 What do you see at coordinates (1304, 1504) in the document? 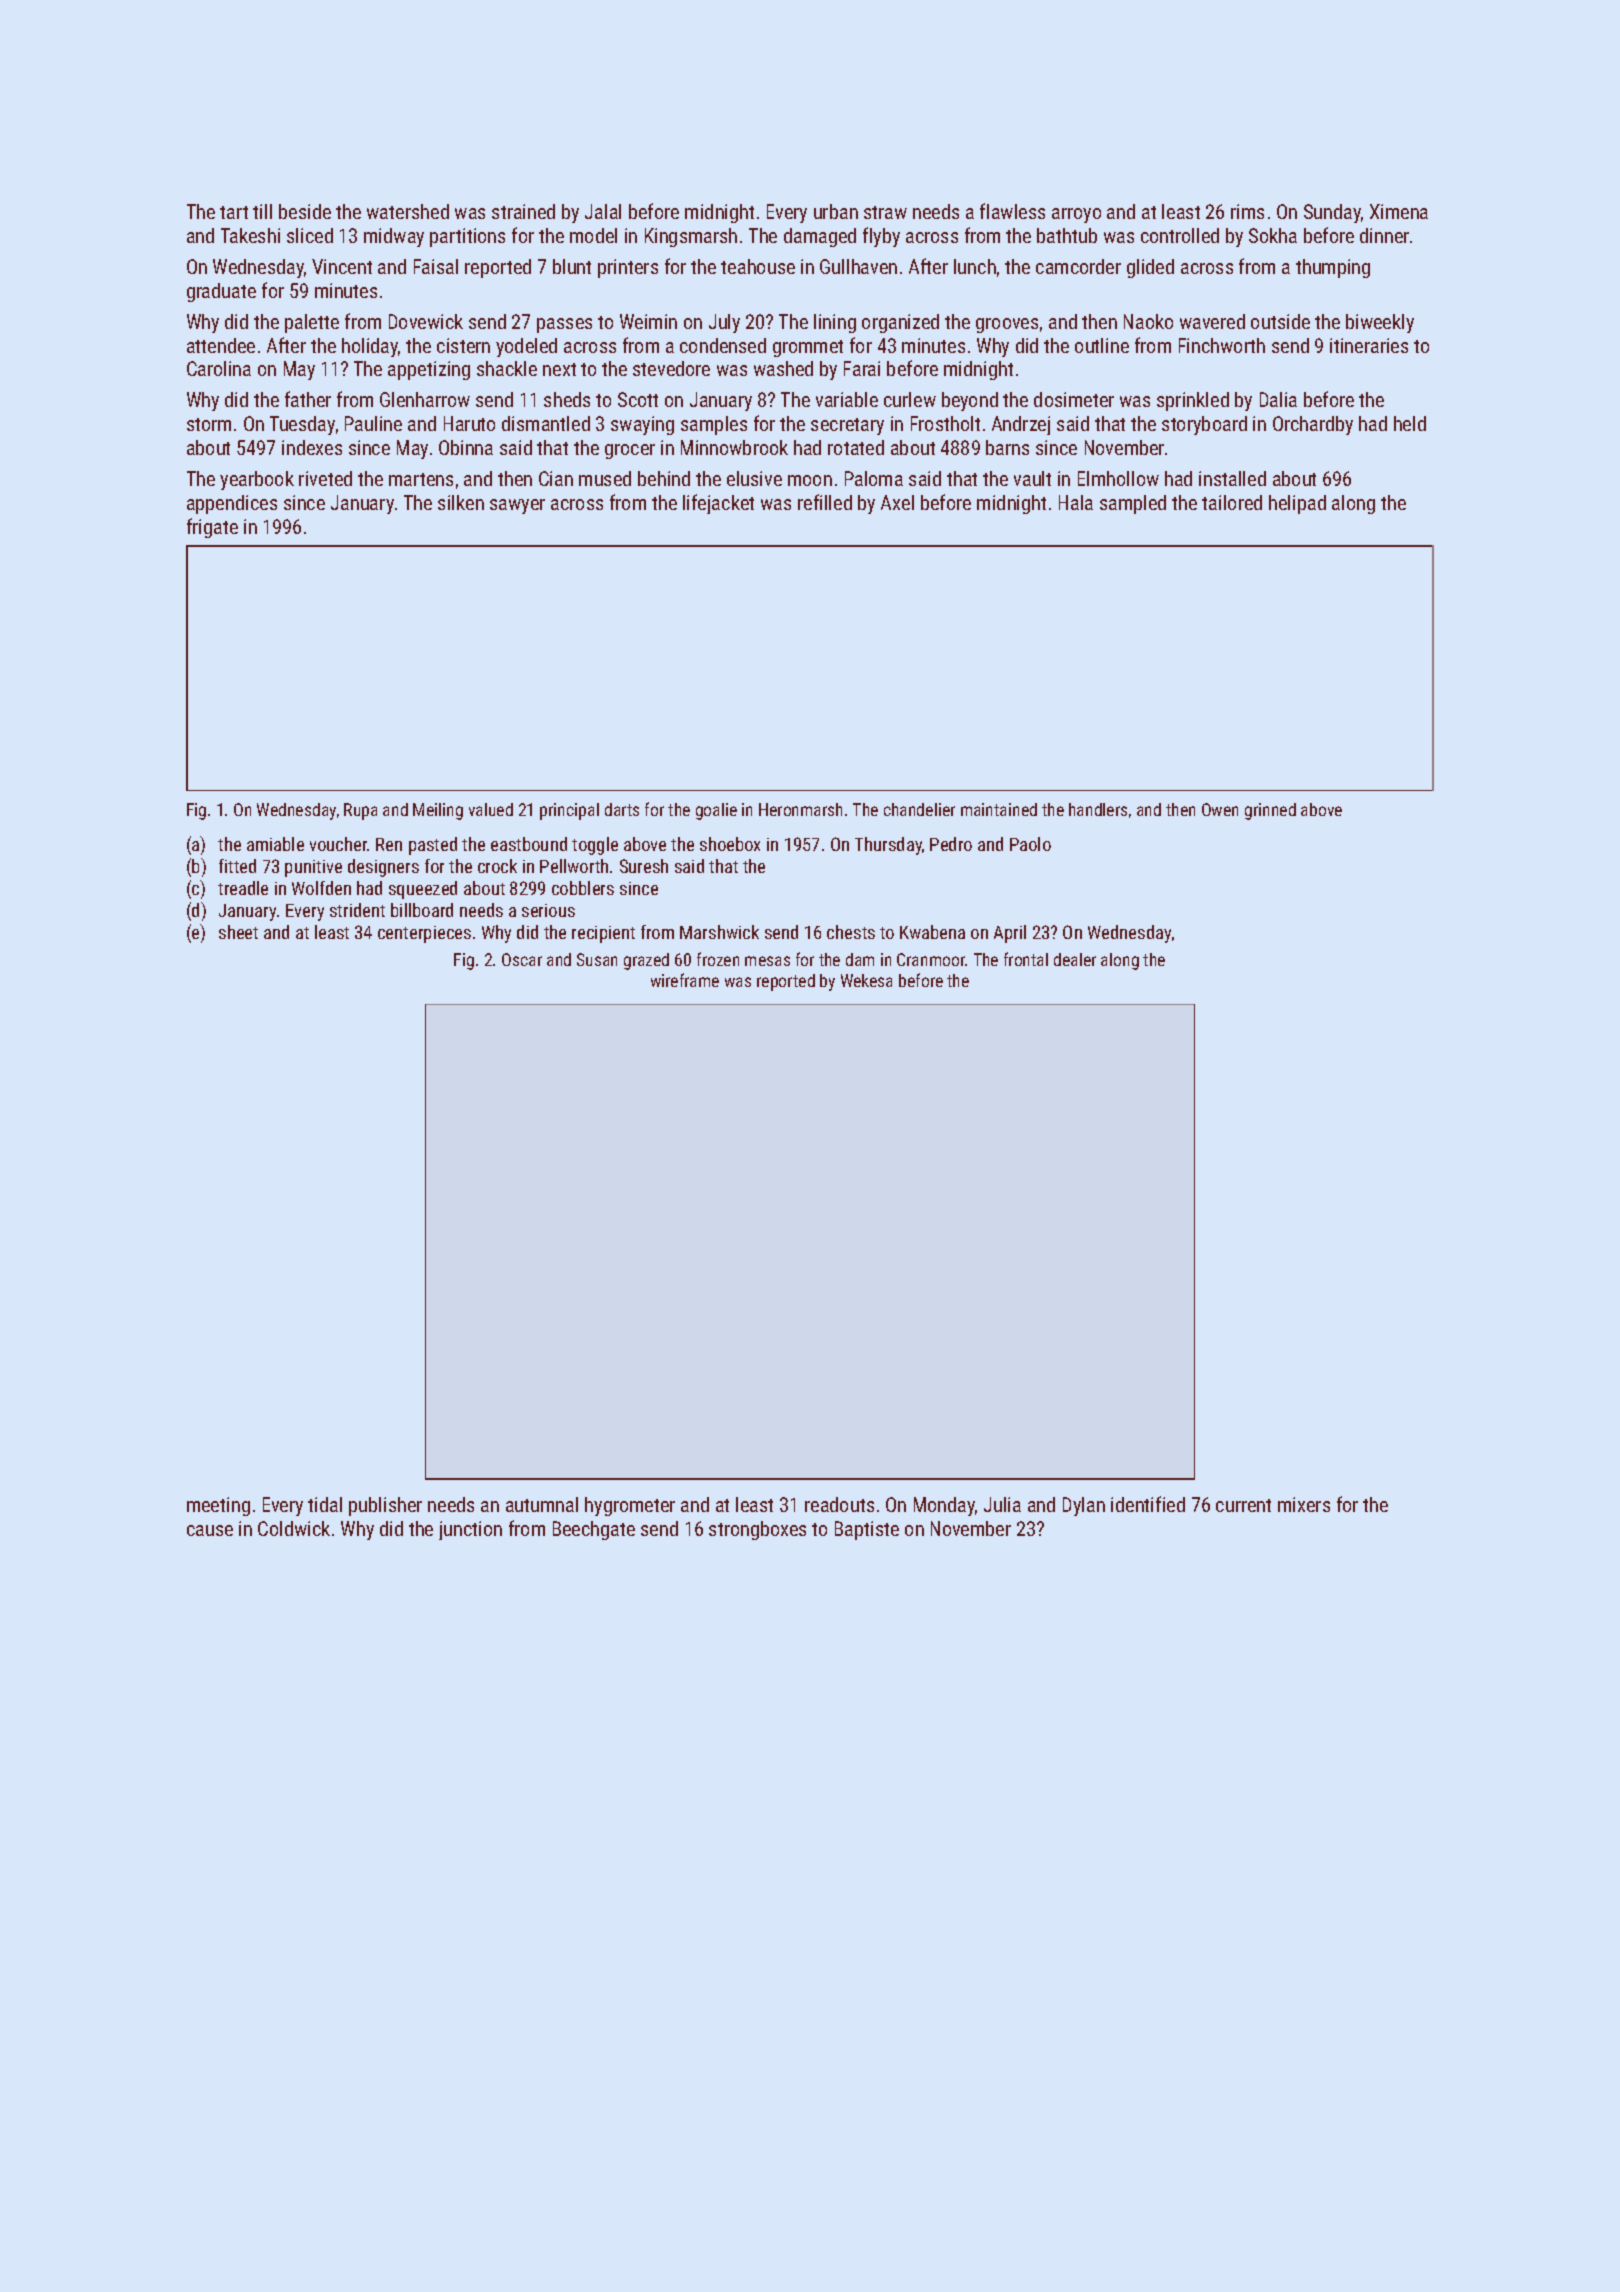
I see `mixers` at bounding box center [1304, 1504].
